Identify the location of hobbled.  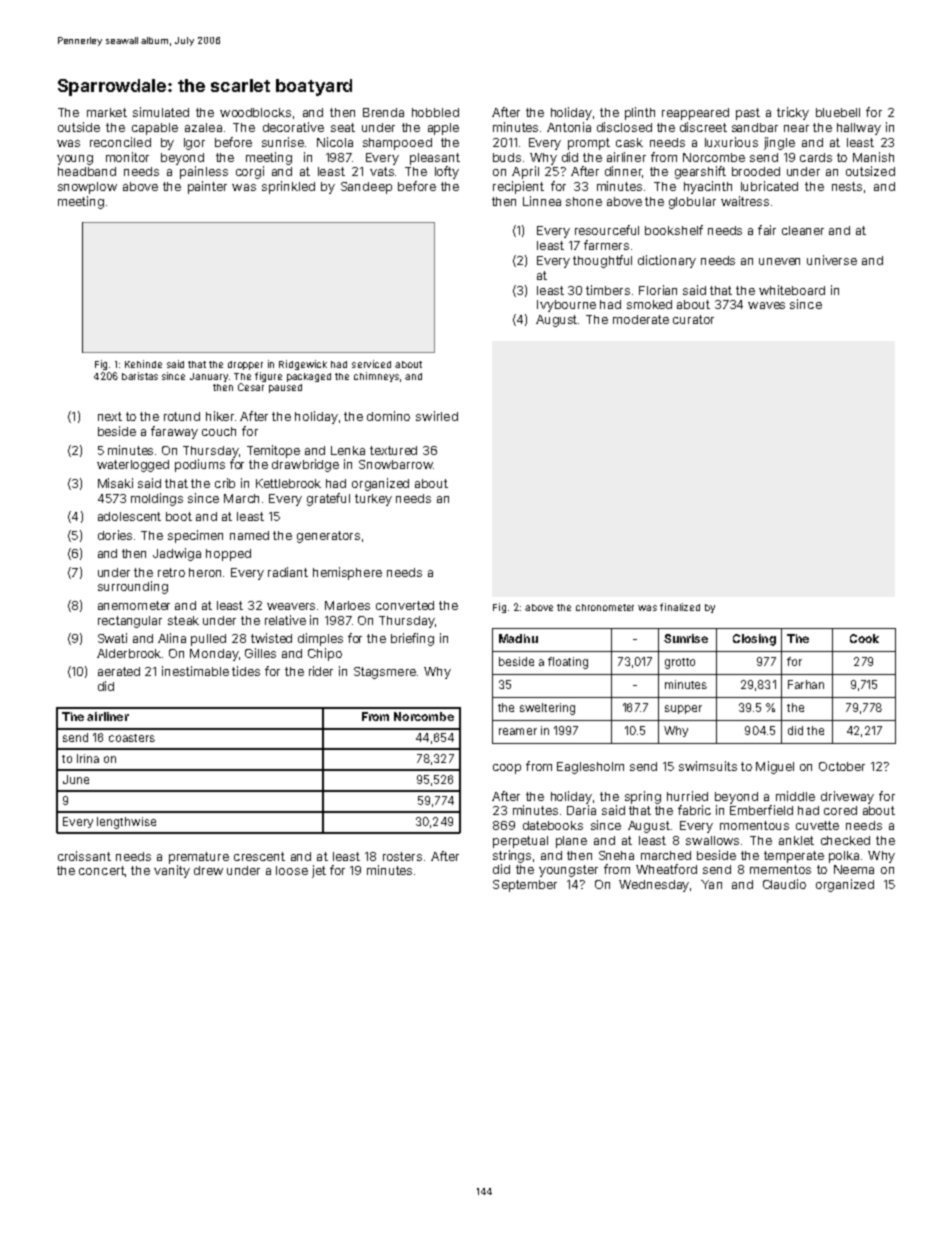
(435, 112).
